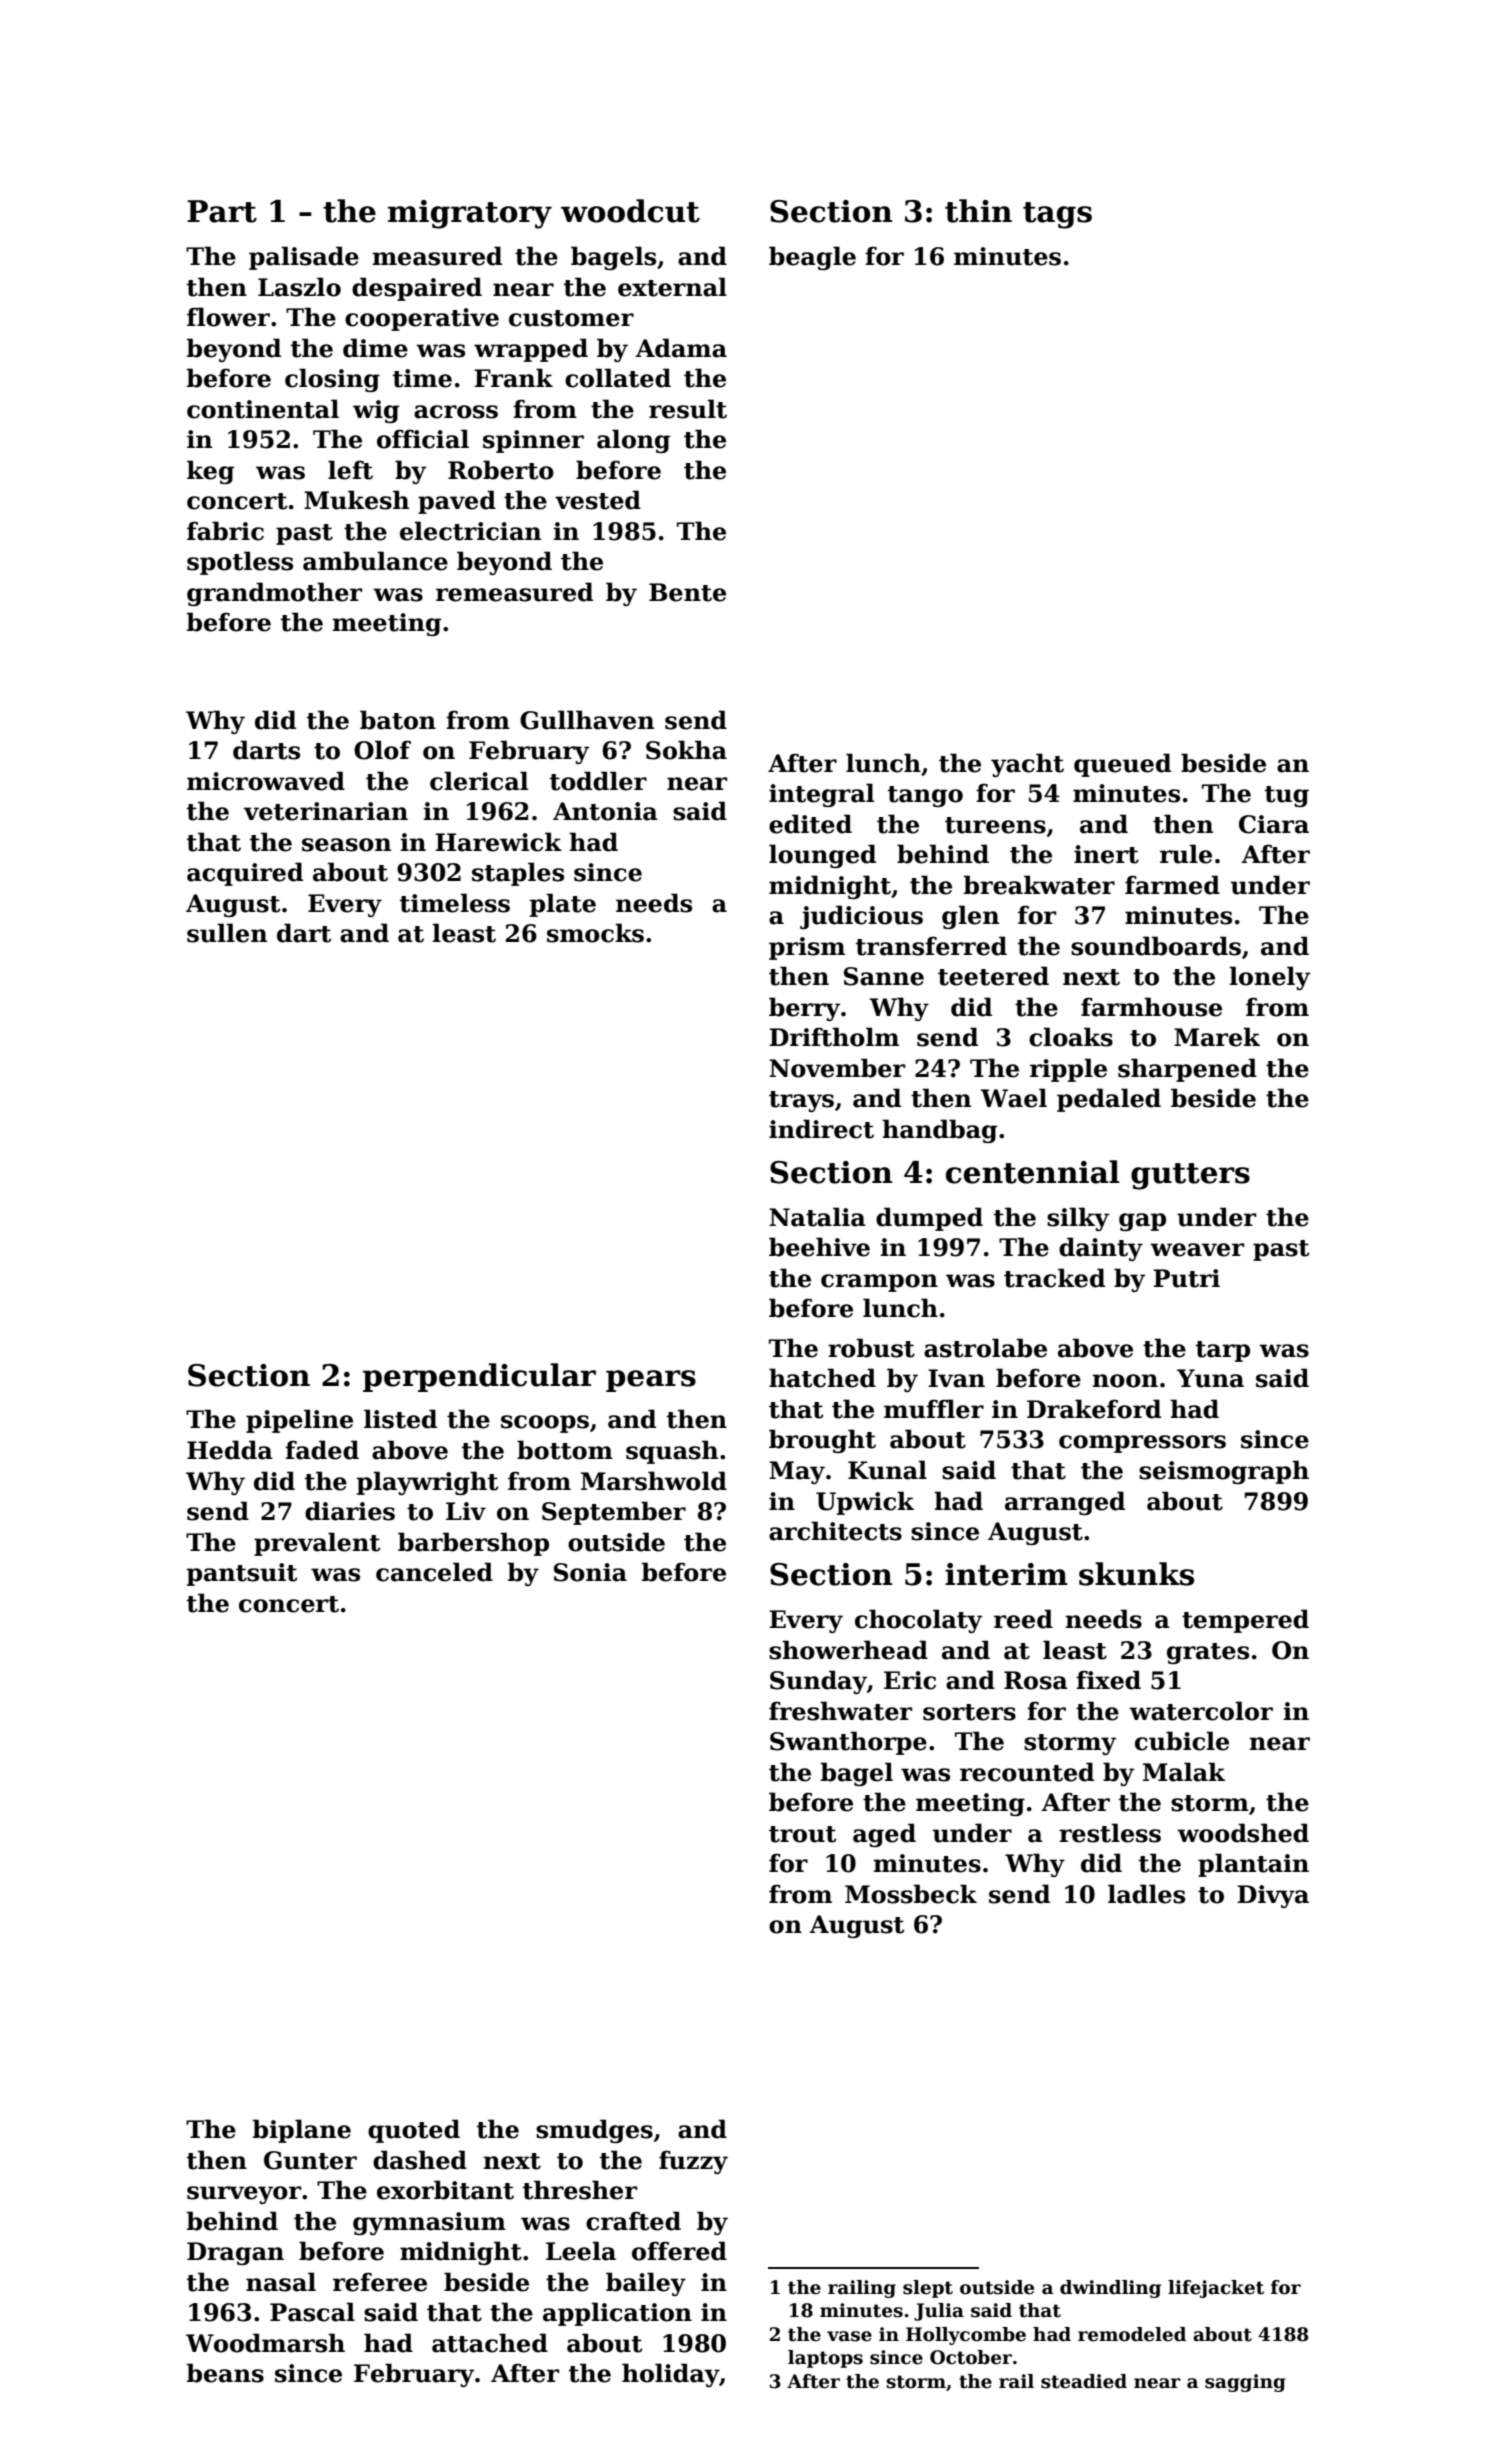 The width and height of the document is (1496, 2464). I want to click on grates, so click(1208, 1653).
